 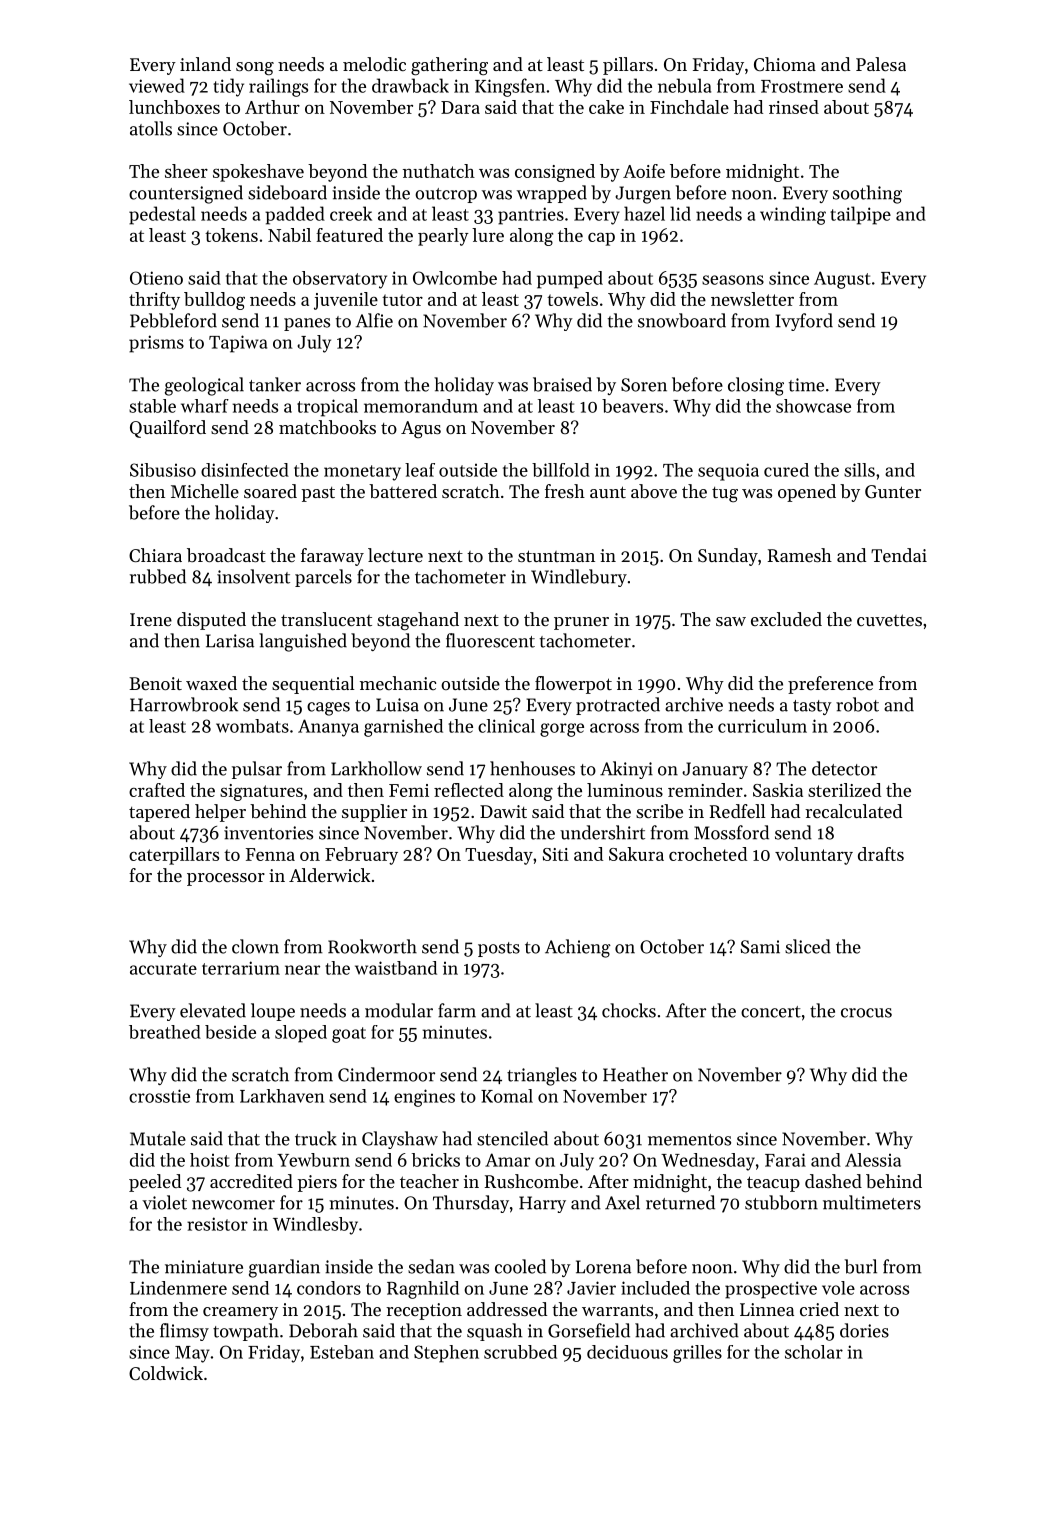 I want to click on tokens, so click(x=231, y=235).
